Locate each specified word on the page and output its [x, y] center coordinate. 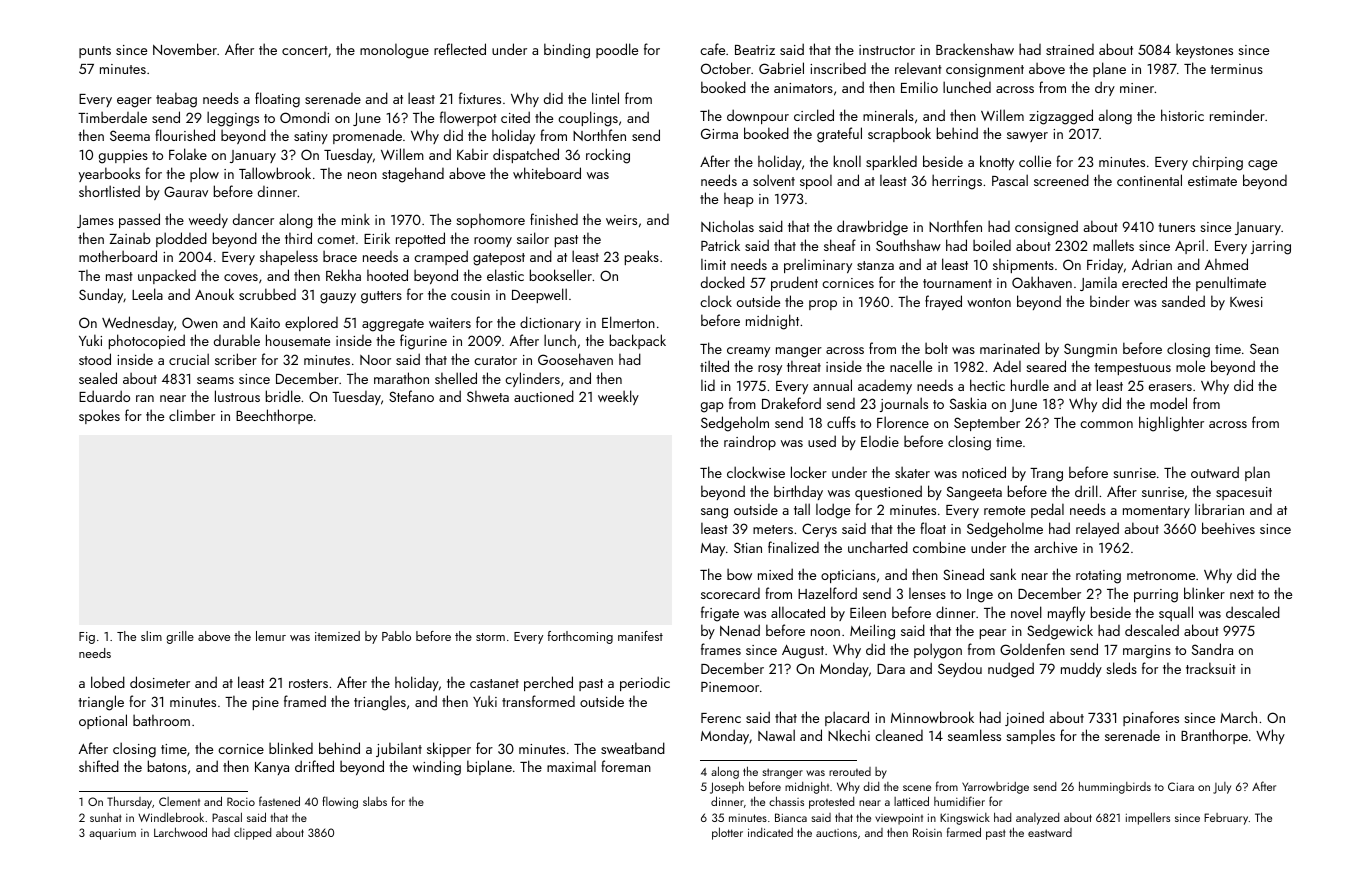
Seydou [960, 669]
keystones [1204, 51]
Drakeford [791, 403]
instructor [887, 50]
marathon [401, 378]
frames [721, 649]
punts [95, 52]
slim [151, 636]
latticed [911, 801]
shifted [99, 766]
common [1106, 424]
